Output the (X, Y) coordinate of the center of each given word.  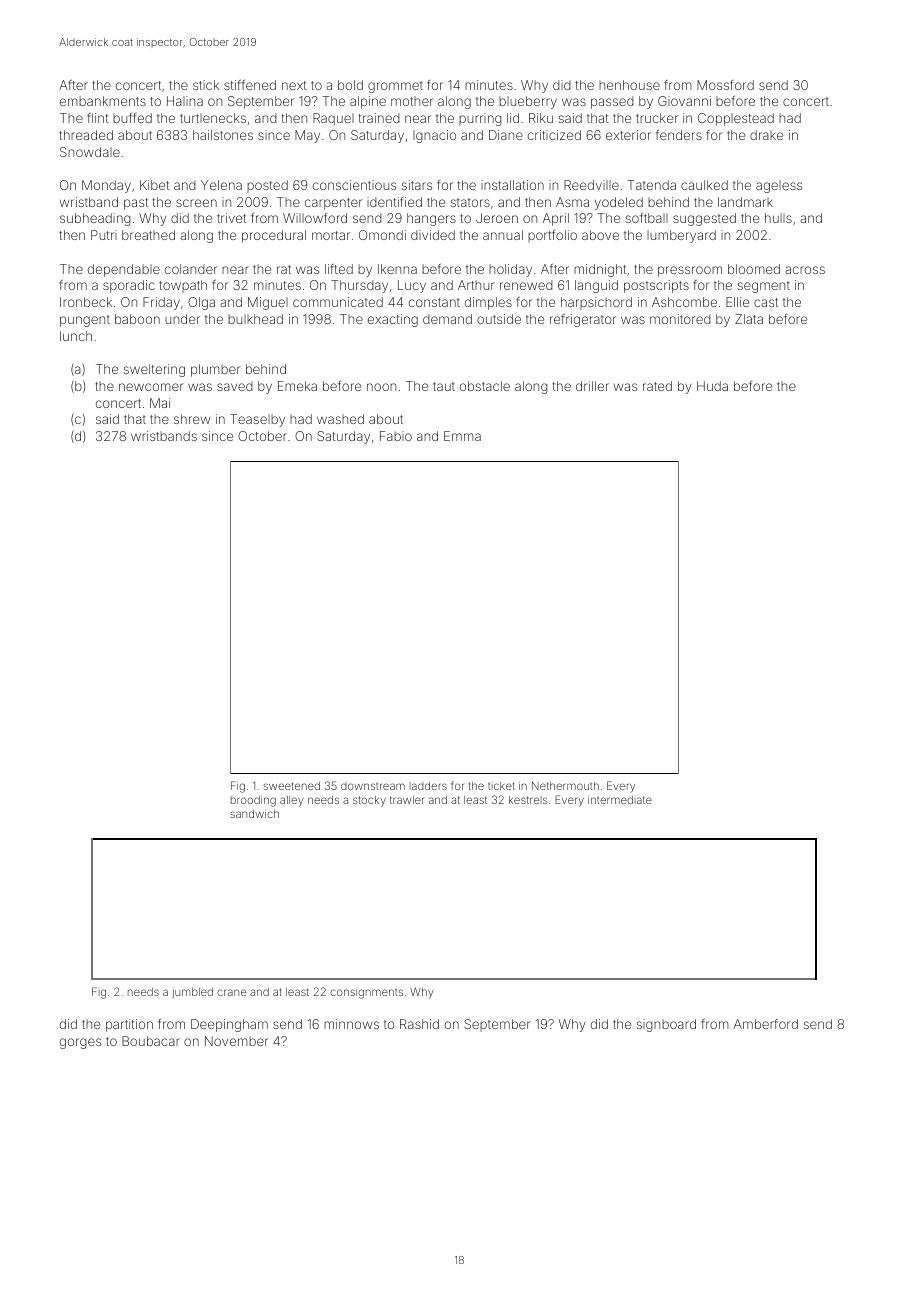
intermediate (620, 800)
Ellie (737, 302)
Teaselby (257, 420)
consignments (366, 994)
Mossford (725, 85)
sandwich (254, 814)
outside (499, 319)
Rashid (419, 1024)
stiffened (250, 85)
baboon (137, 319)
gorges (80, 1043)
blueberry (528, 102)
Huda (712, 386)
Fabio (396, 436)
